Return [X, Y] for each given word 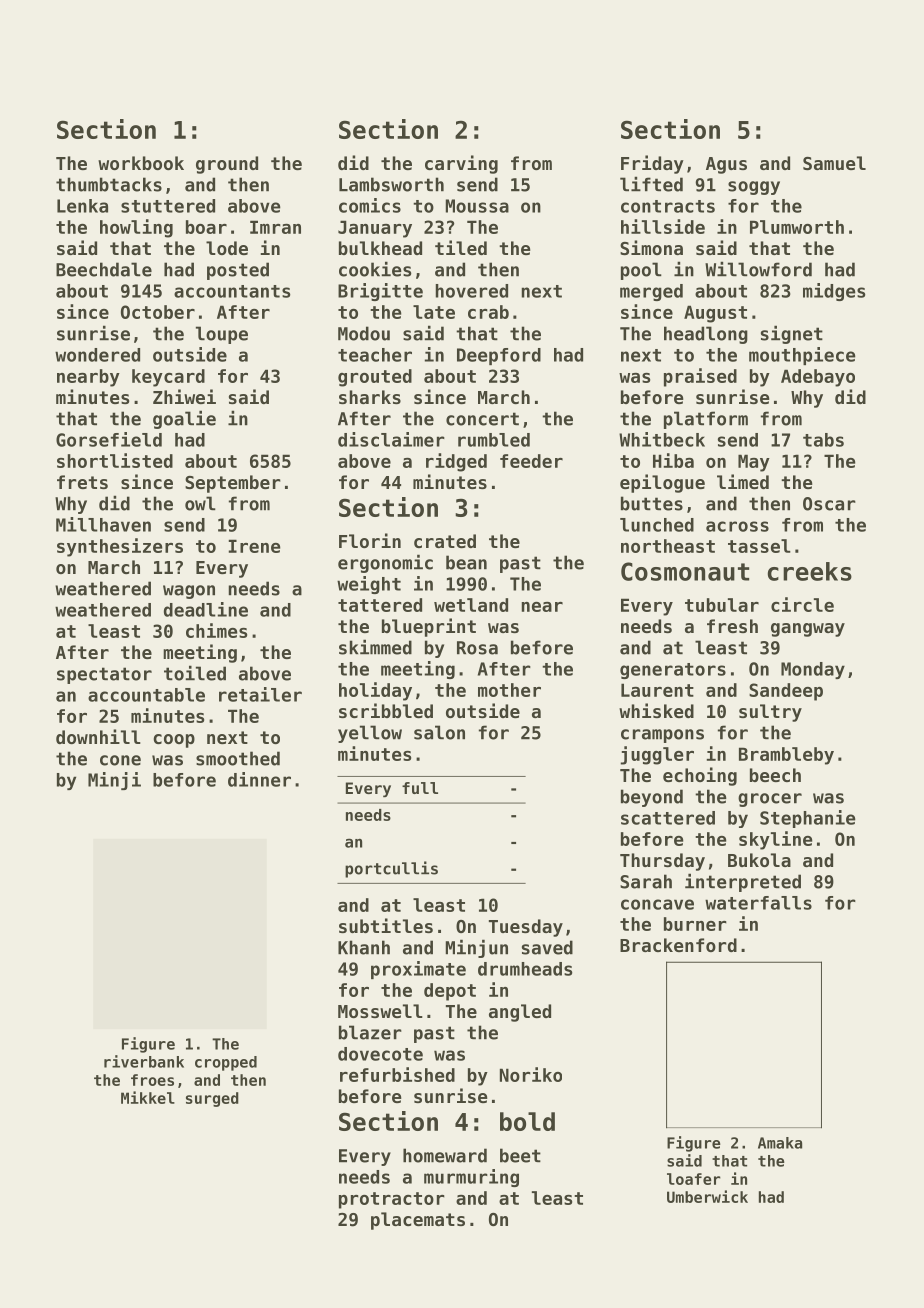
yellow [370, 734]
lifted [651, 184]
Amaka [780, 1143]
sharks [370, 397]
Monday [813, 670]
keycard [168, 378]
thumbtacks [109, 184]
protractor [392, 1200]
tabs [823, 440]
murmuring [471, 1178]
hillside [663, 226]
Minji [114, 781]
